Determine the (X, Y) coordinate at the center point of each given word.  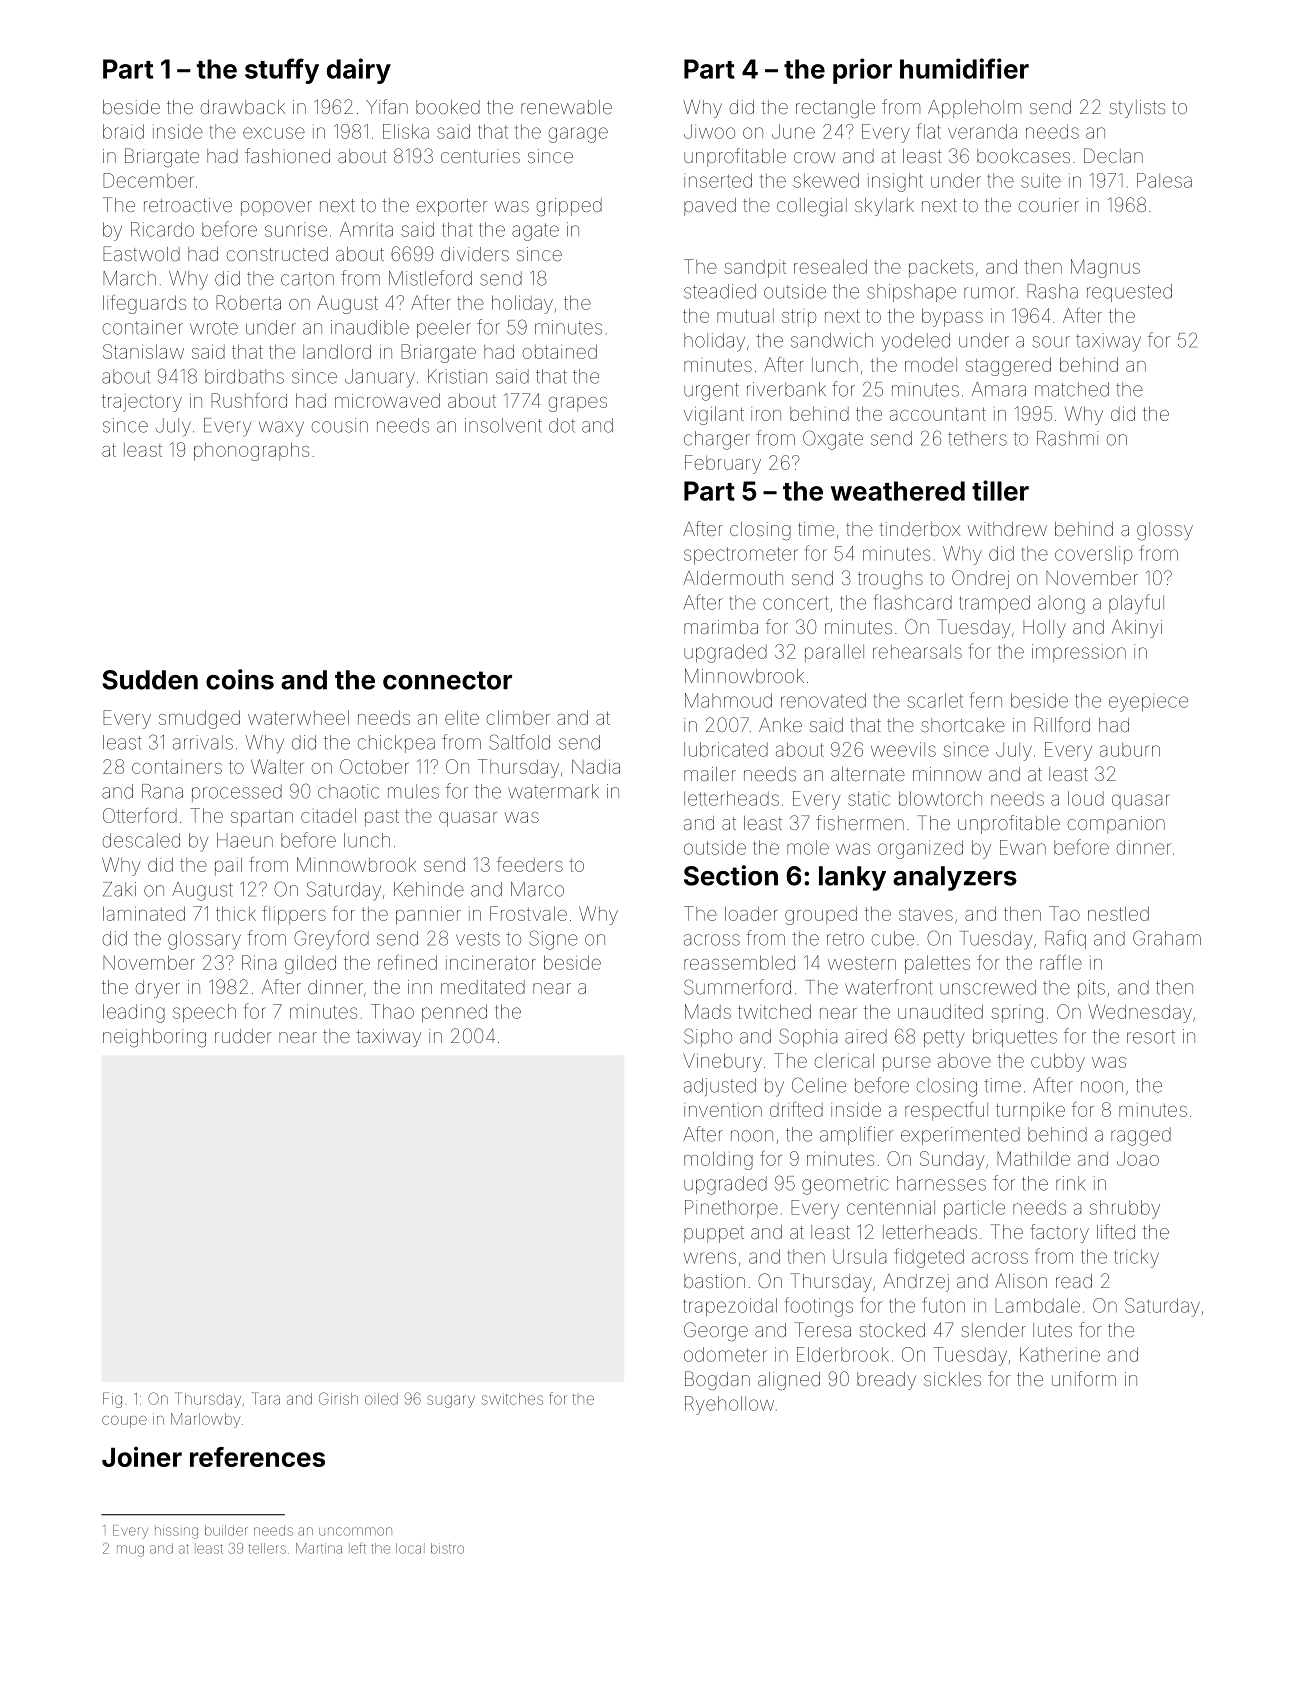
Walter (277, 766)
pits (1091, 989)
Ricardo (162, 229)
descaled (141, 840)
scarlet (935, 700)
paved (710, 207)
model (931, 364)
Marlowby (206, 1420)
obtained (560, 351)
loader (751, 913)
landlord (337, 351)
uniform (1084, 1378)
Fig (112, 1400)
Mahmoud (728, 700)
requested (1129, 293)
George (716, 1332)
